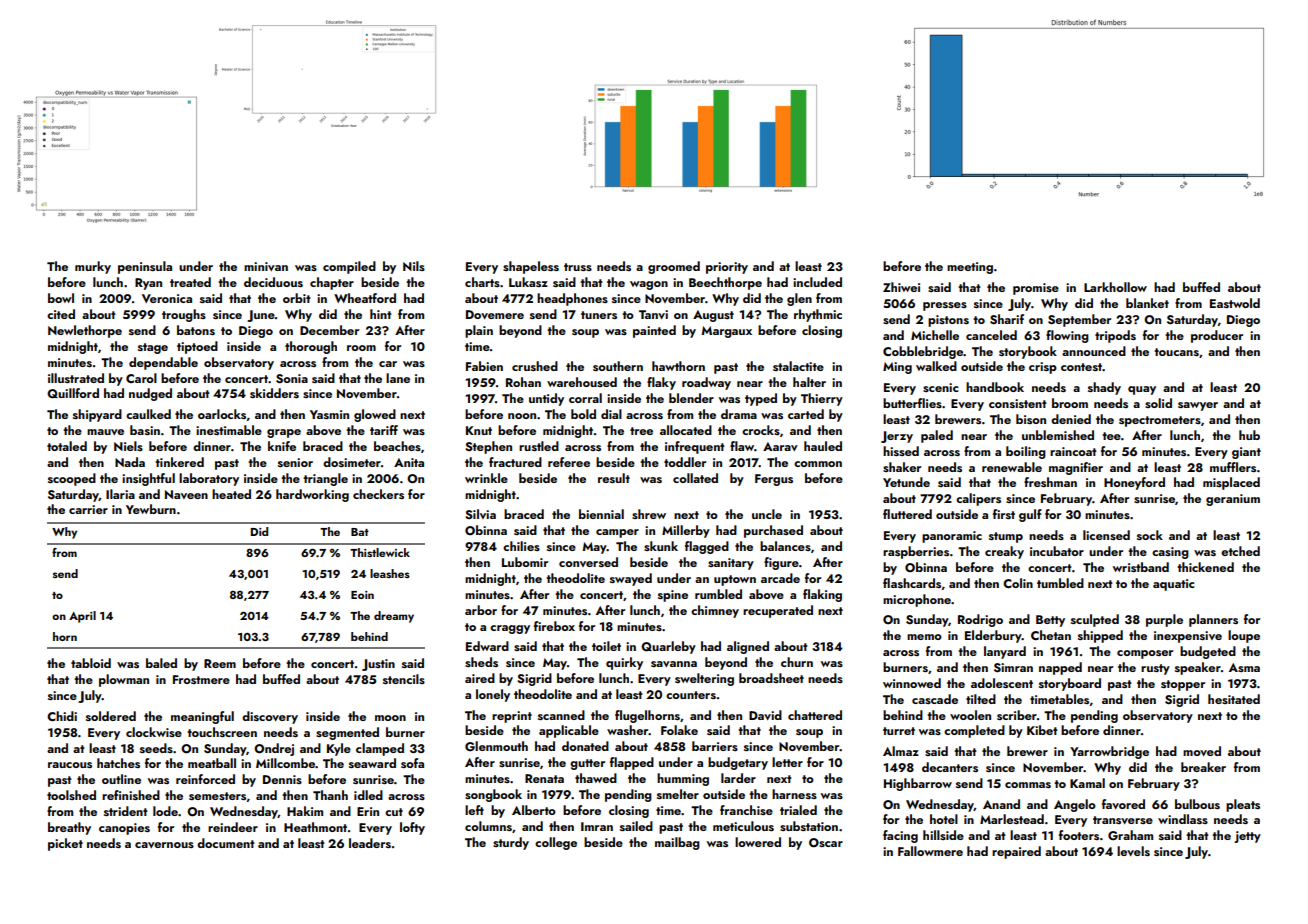 This screenshot has height=924, width=1308. What do you see at coordinates (748, 647) in the screenshot?
I see `aligned` at bounding box center [748, 647].
